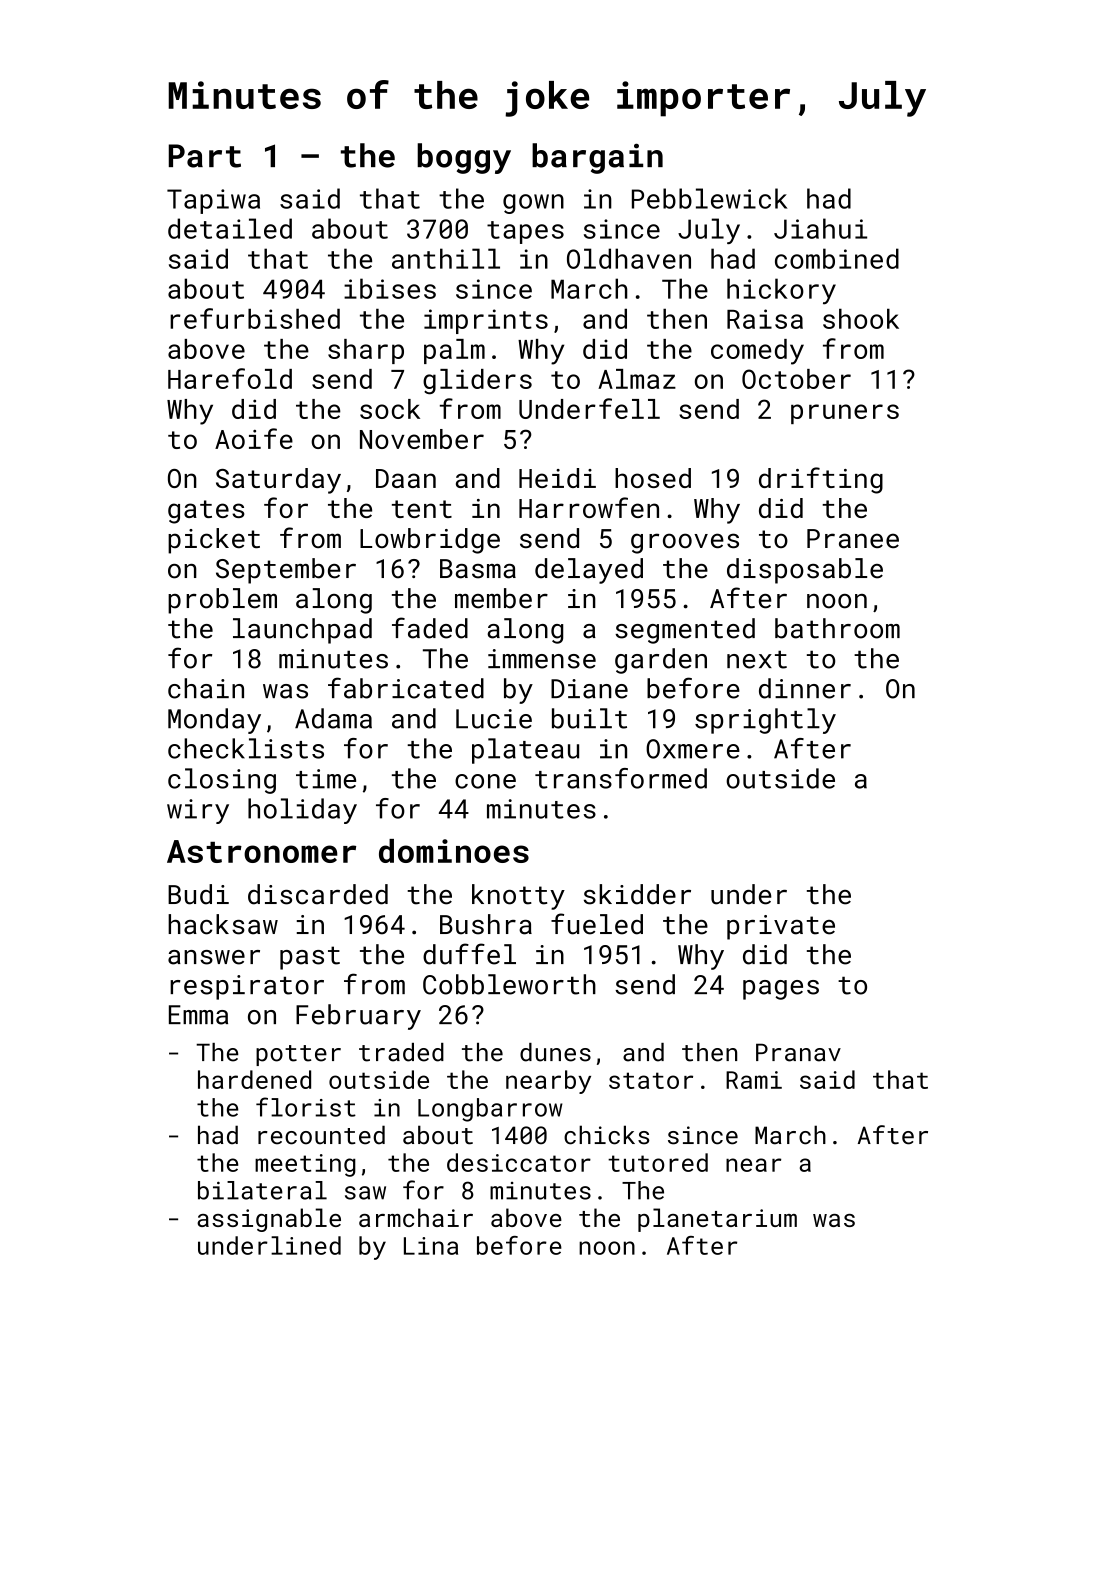 The height and width of the screenshot is (1570, 1106). I want to click on private, so click(781, 927).
